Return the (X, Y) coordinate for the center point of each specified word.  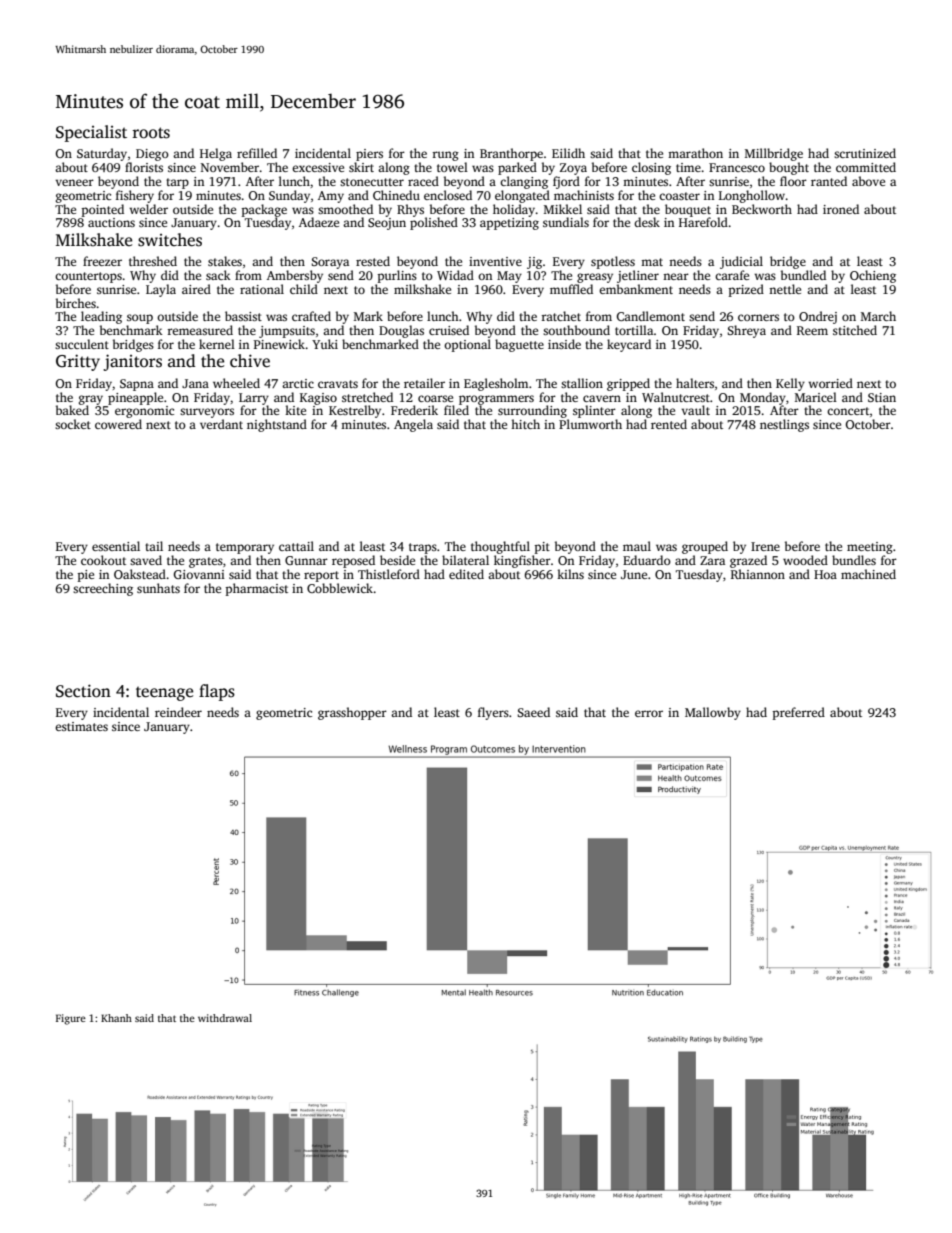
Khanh (116, 1018)
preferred (799, 713)
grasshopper (352, 713)
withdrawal (225, 1018)
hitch (525, 424)
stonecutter (372, 182)
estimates (81, 726)
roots (151, 133)
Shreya (746, 331)
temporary (245, 548)
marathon (695, 153)
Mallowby (713, 713)
